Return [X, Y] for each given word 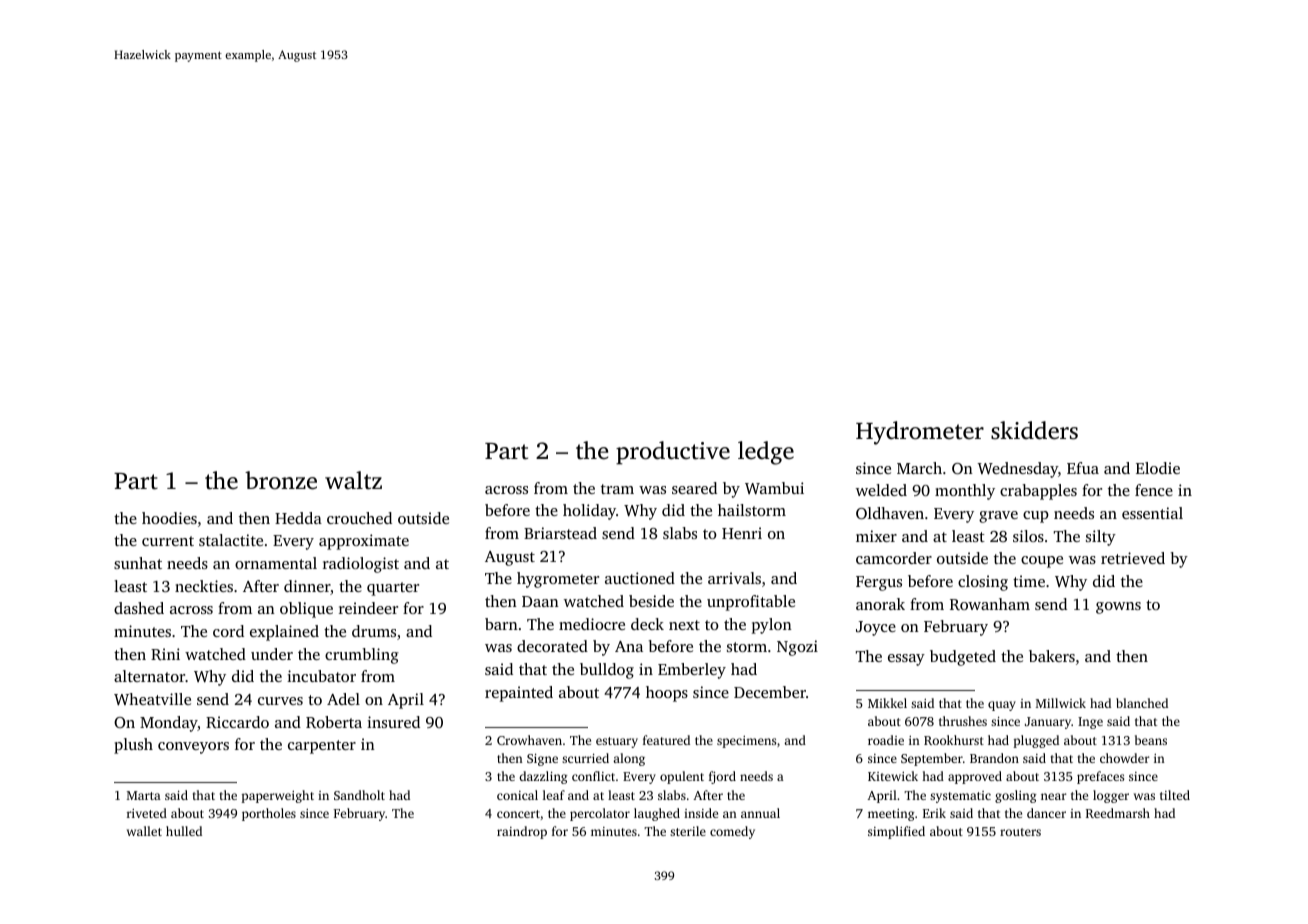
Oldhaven [890, 513]
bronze [281, 480]
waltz [353, 480]
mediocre [592, 624]
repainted [519, 694]
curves [280, 701]
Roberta [334, 722]
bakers [1052, 656]
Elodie [1158, 468]
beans [1151, 740]
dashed [139, 608]
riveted [147, 813]
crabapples [1038, 492]
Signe [542, 760]
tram [617, 489]
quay [1002, 706]
